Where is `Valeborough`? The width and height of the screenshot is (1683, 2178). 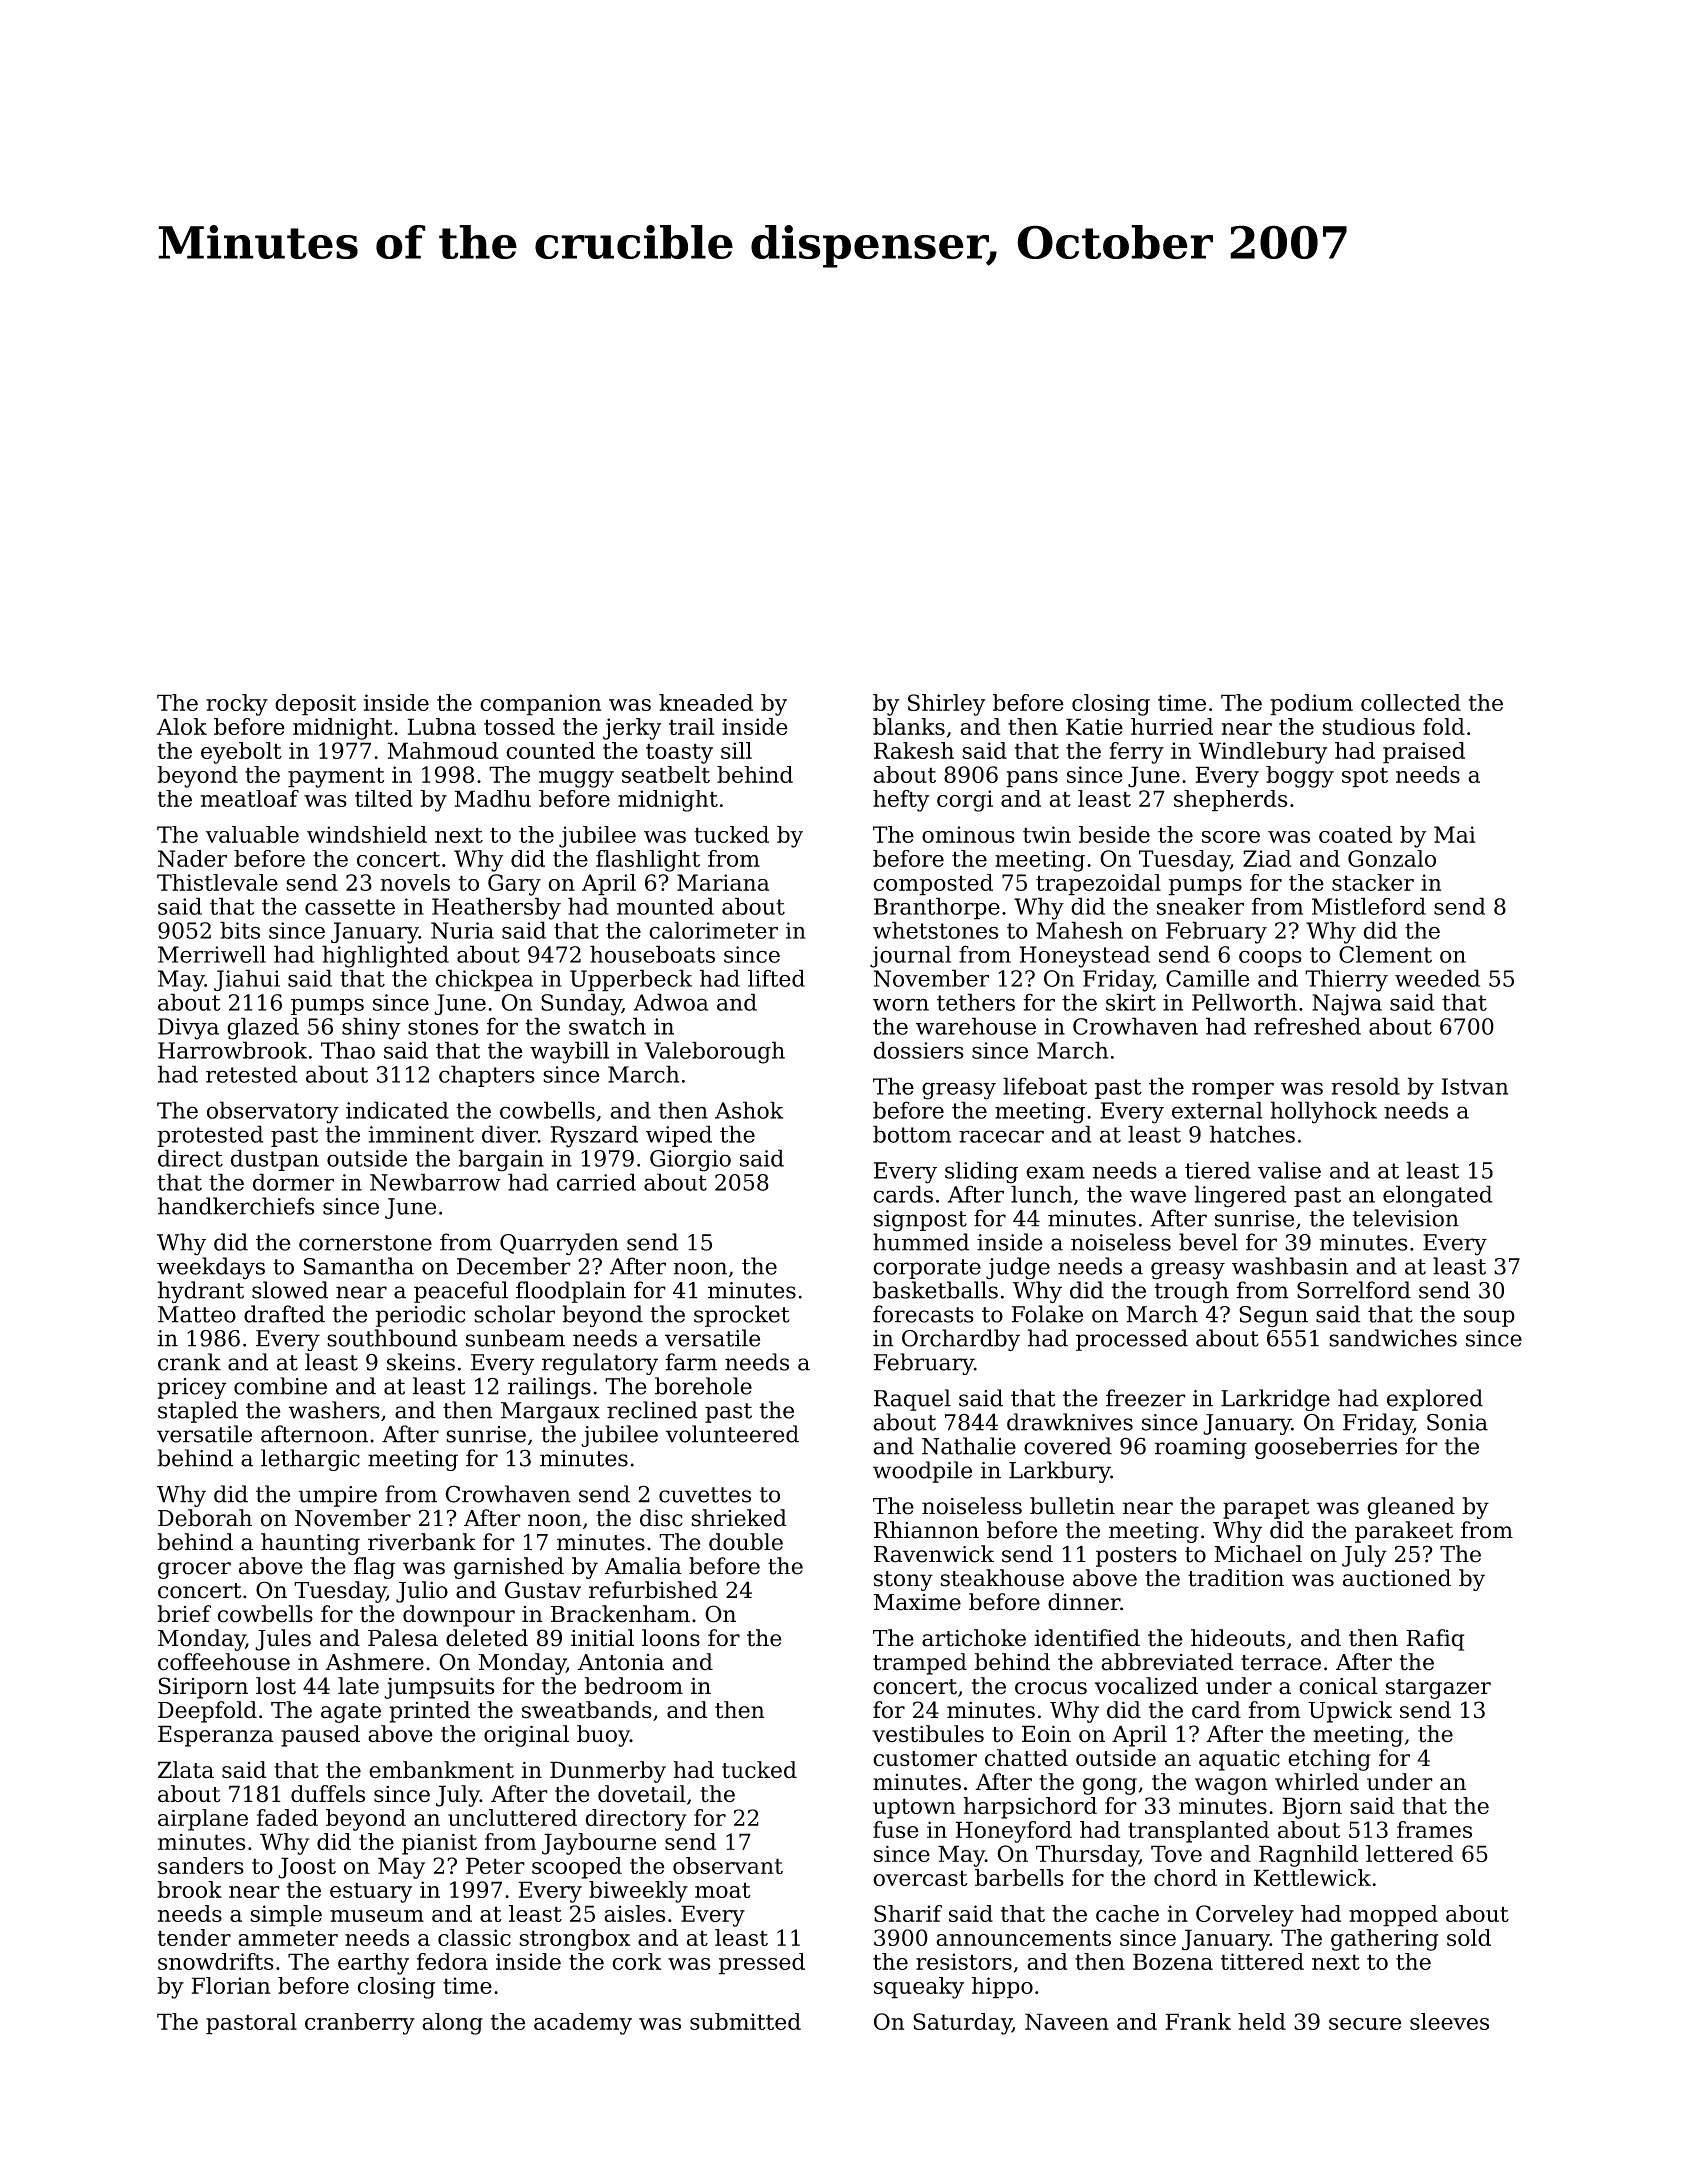 Valeborough is located at coordinates (714, 1052).
